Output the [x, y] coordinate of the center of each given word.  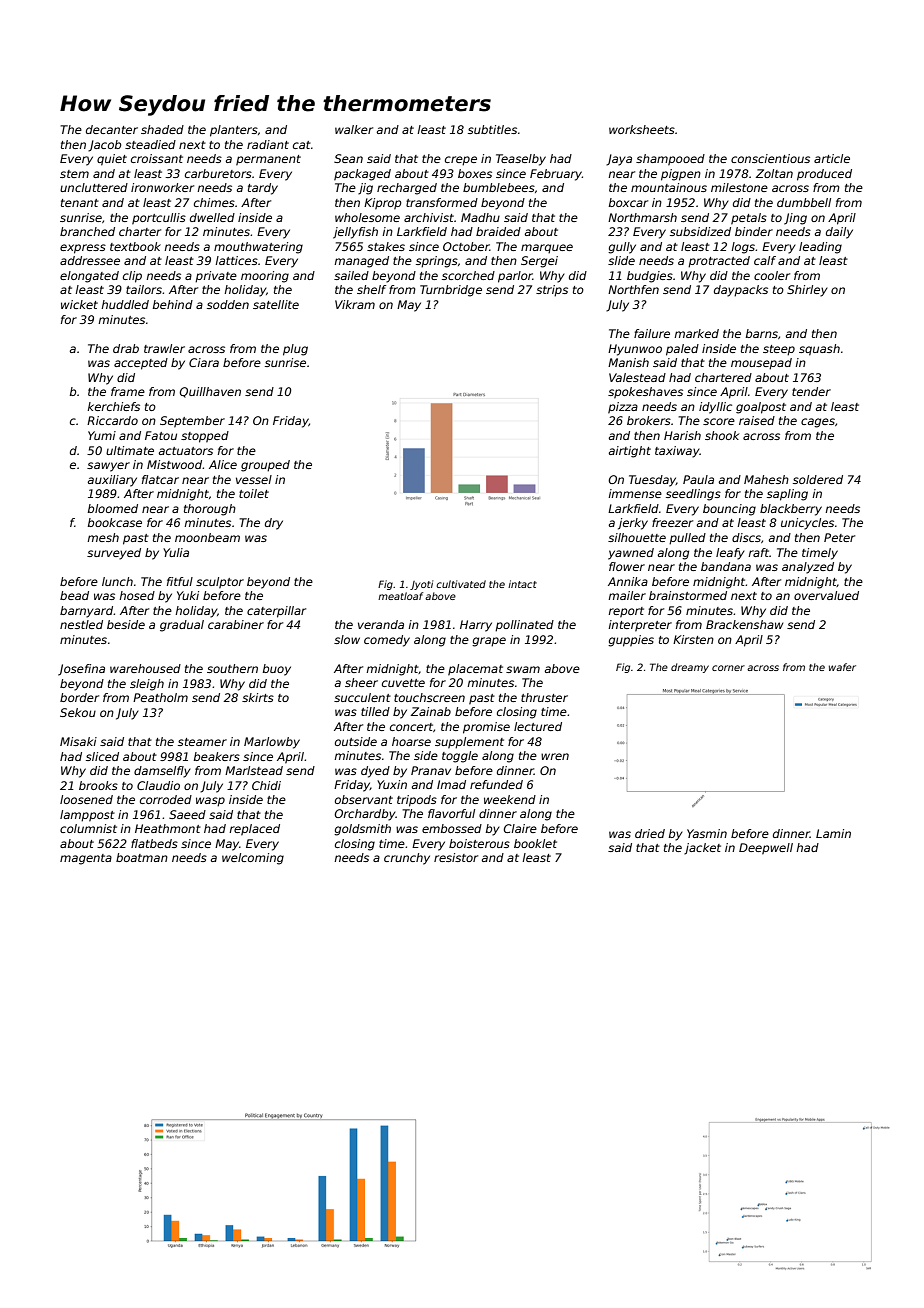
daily [839, 233]
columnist [88, 828]
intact [522, 584]
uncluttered [94, 187]
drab [126, 348]
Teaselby [521, 160]
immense [635, 493]
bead [74, 595]
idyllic [715, 408]
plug [295, 350]
